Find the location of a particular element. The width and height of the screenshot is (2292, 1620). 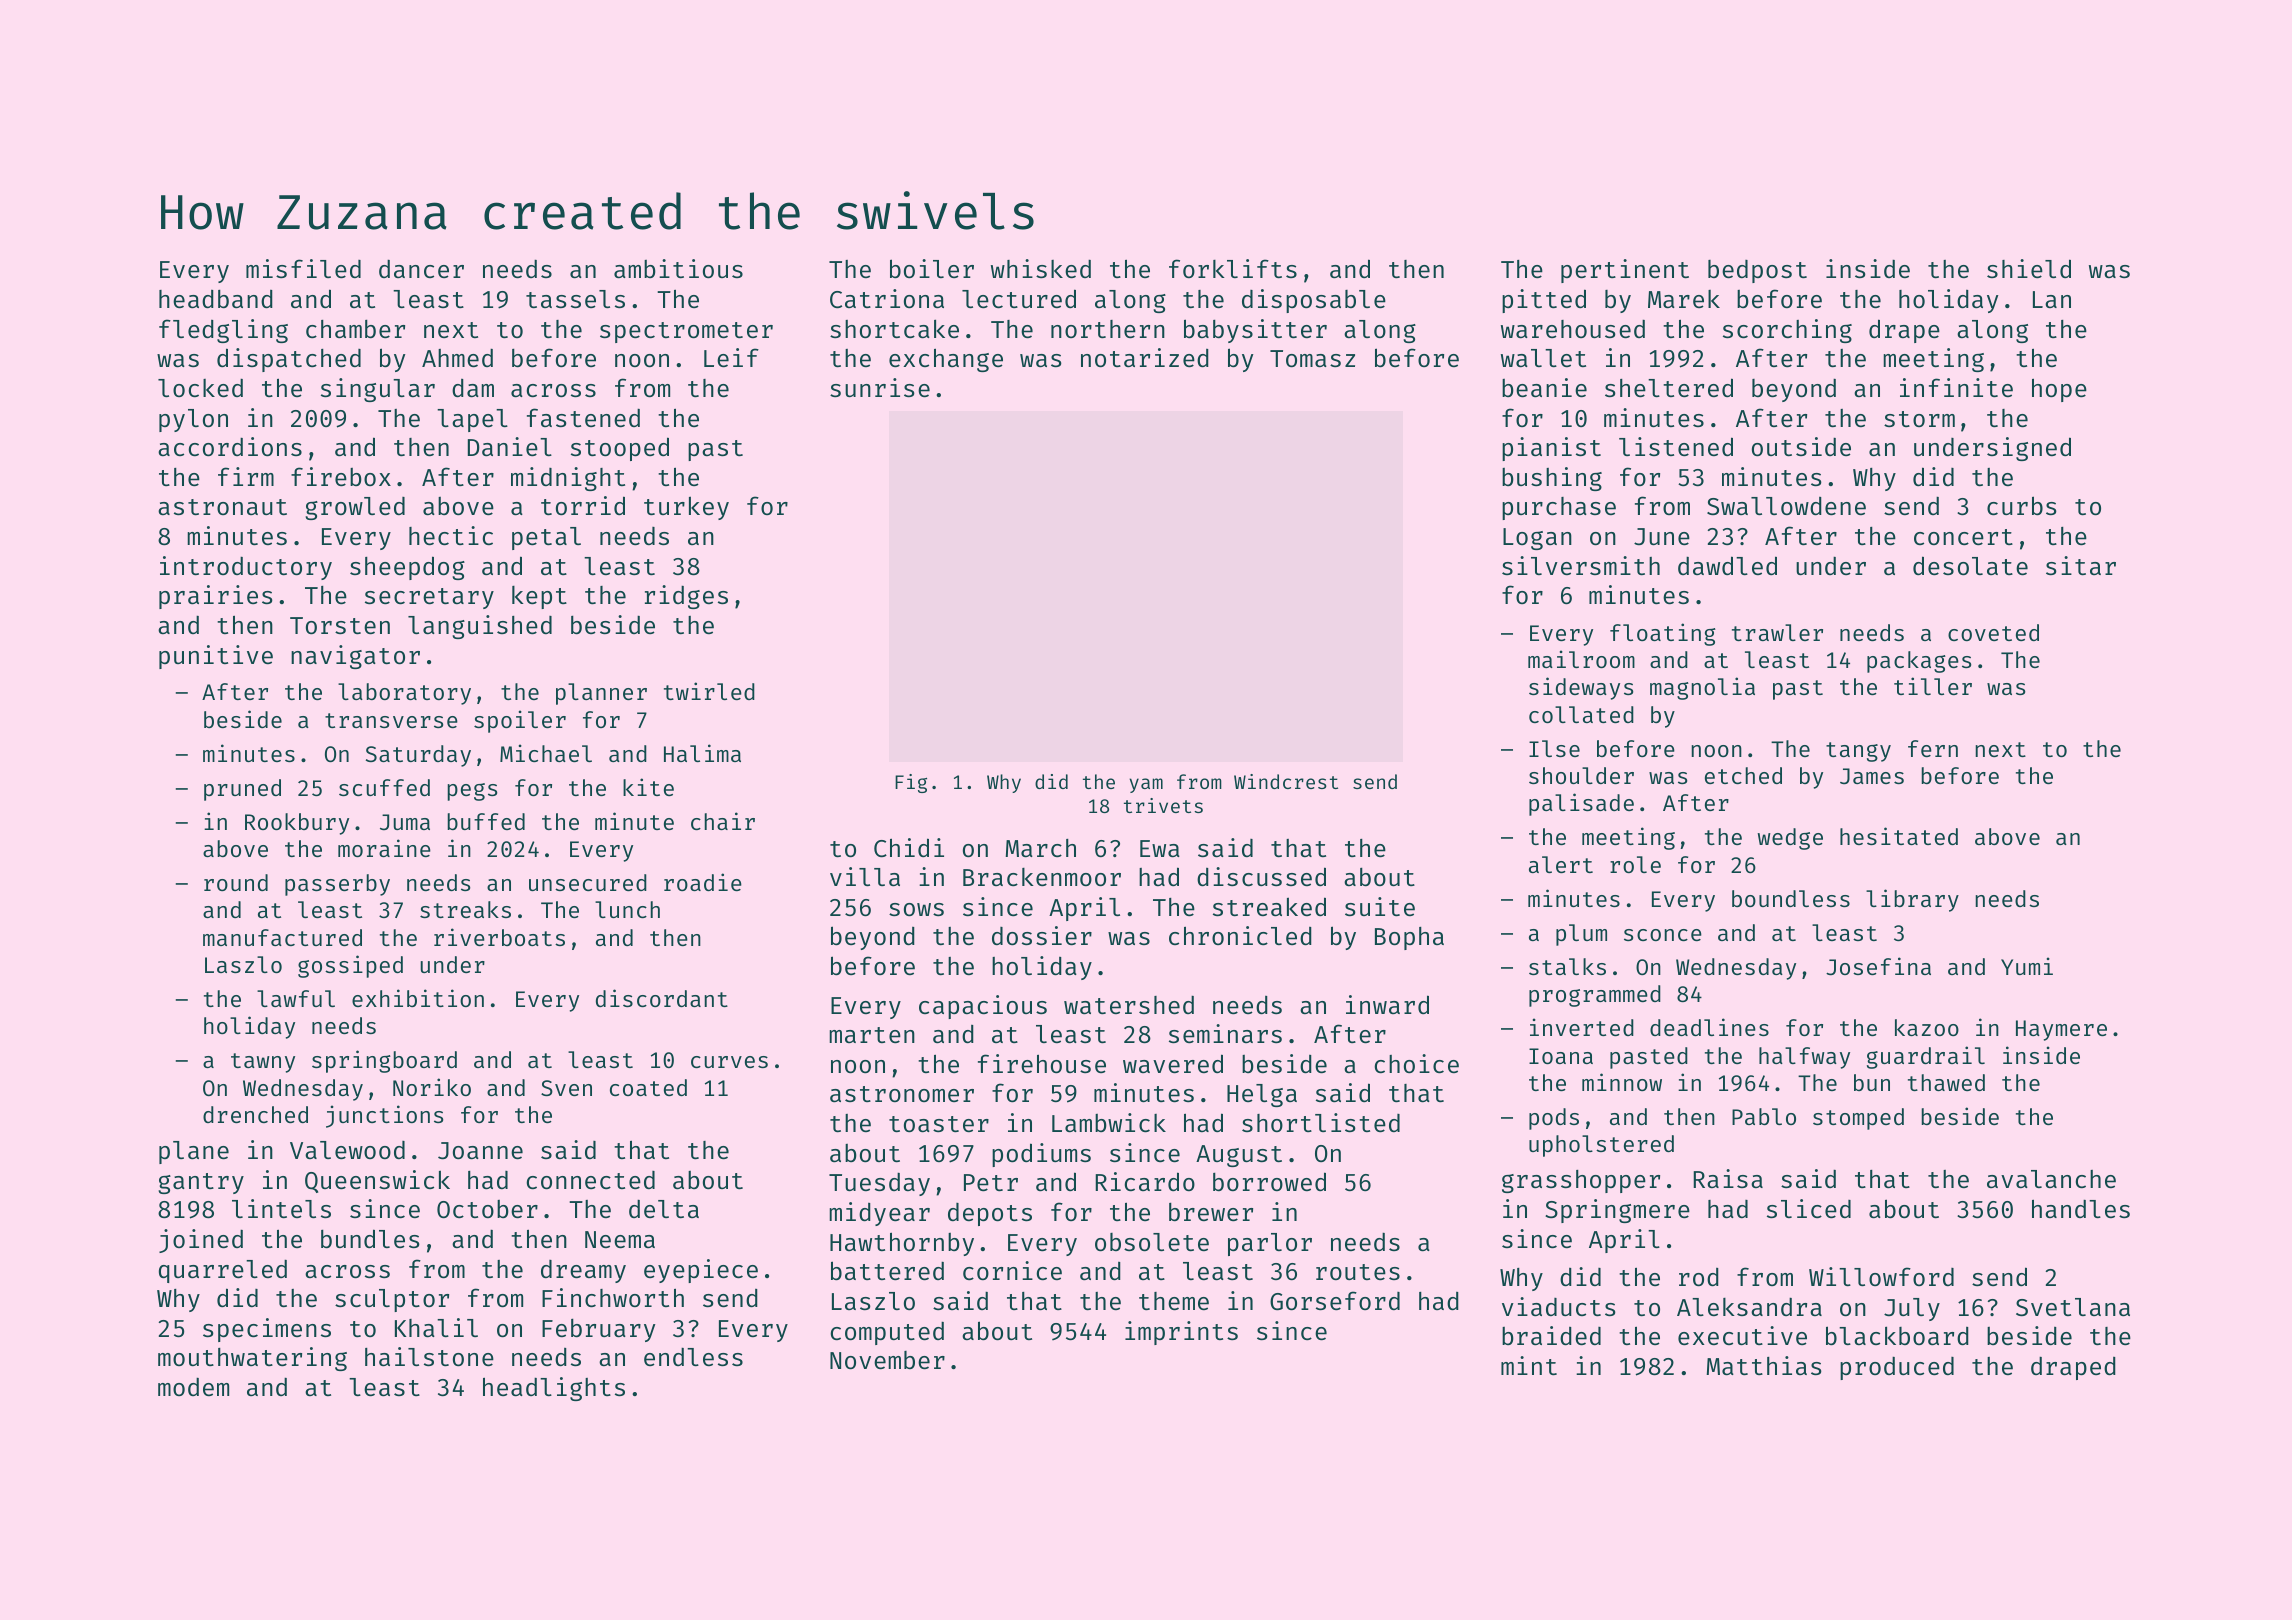

shield is located at coordinates (2029, 268).
